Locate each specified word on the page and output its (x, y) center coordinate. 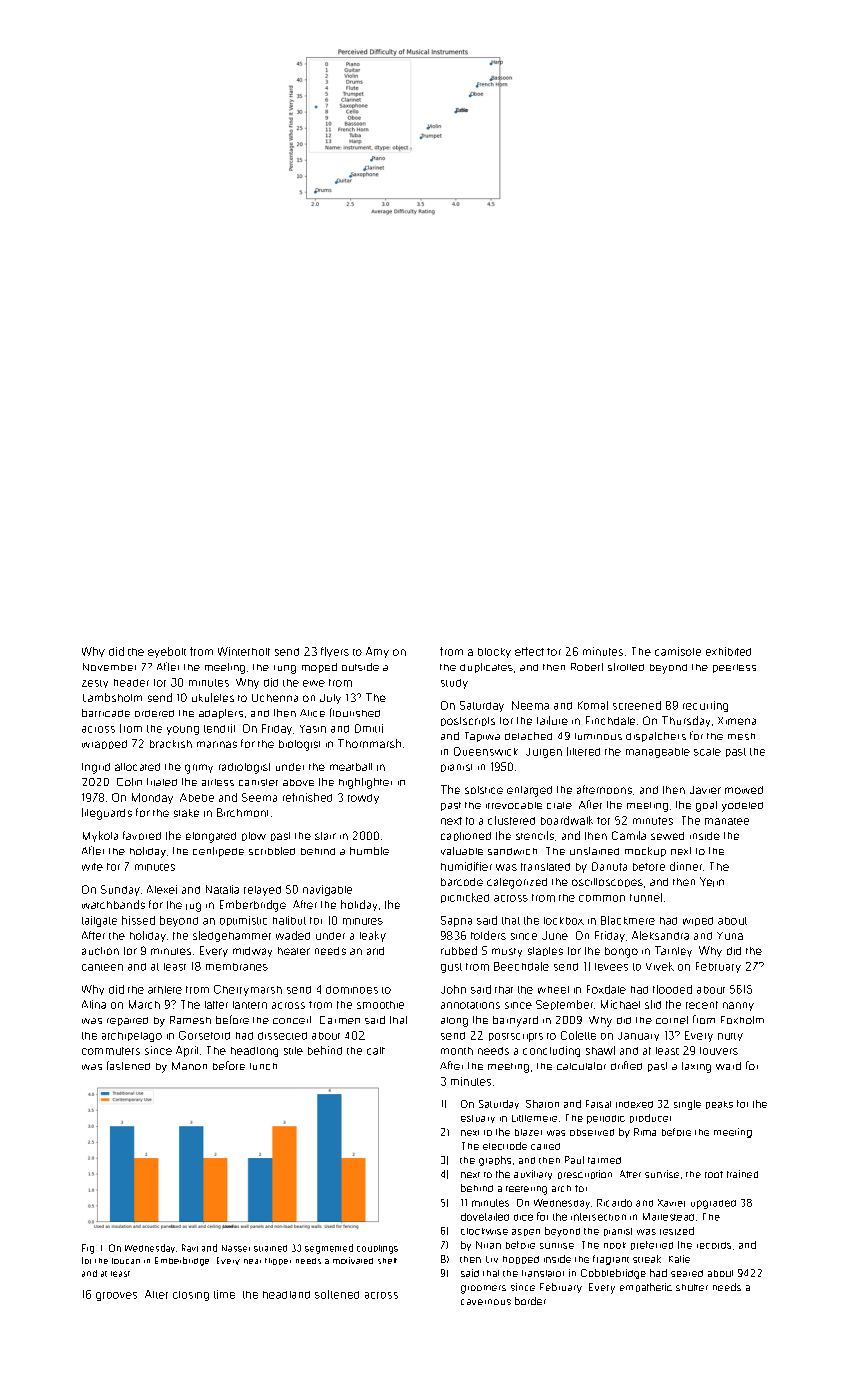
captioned (466, 836)
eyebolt (167, 652)
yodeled (742, 807)
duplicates (486, 668)
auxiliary (533, 1175)
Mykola (100, 836)
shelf (387, 1261)
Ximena (737, 721)
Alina (94, 1004)
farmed (604, 1160)
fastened (128, 1065)
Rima (645, 1132)
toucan (126, 1261)
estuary (478, 1119)
